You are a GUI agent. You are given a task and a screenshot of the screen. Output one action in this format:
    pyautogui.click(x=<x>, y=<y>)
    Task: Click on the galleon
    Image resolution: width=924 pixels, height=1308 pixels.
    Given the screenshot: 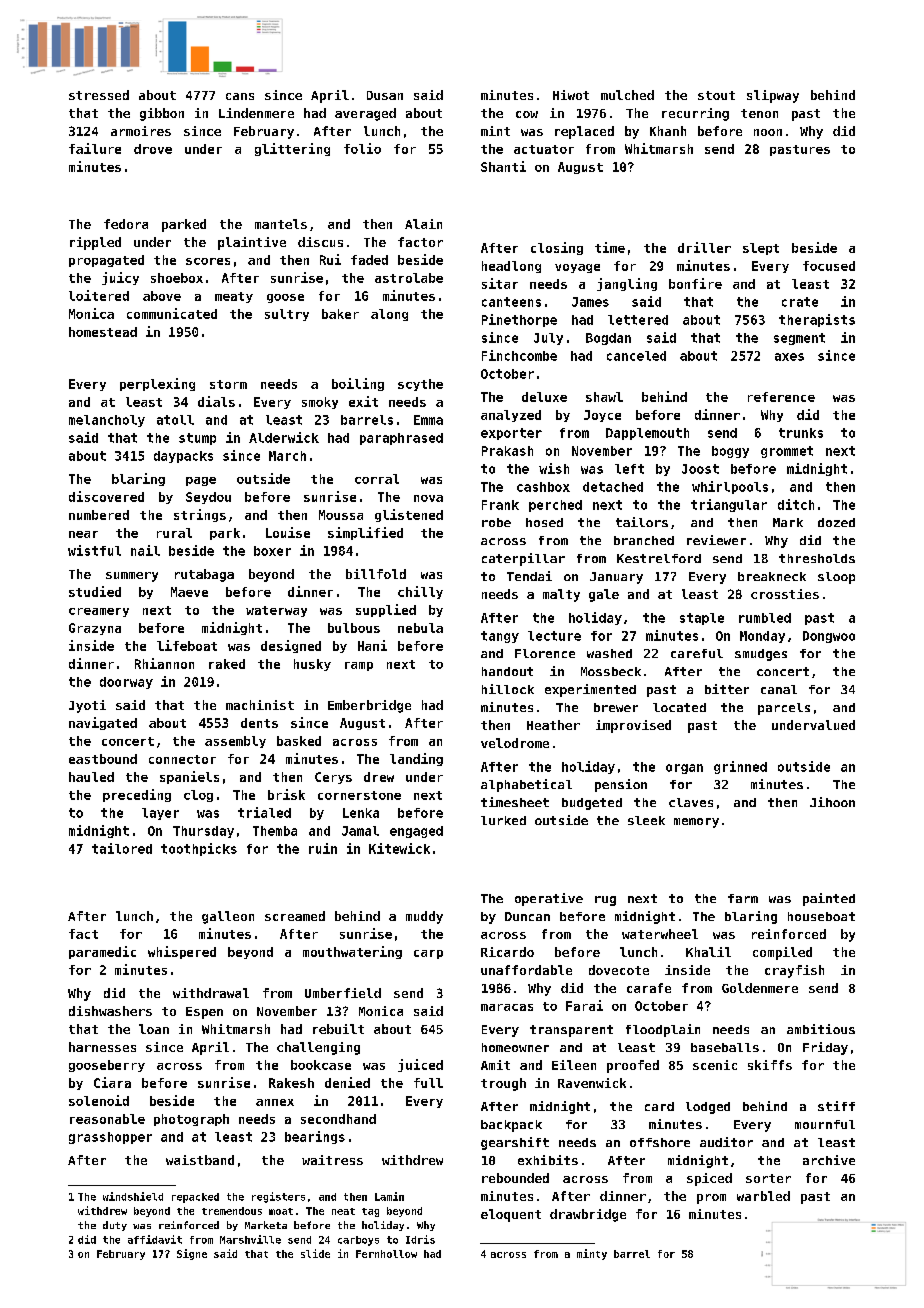 What is the action you would take?
    pyautogui.click(x=228, y=917)
